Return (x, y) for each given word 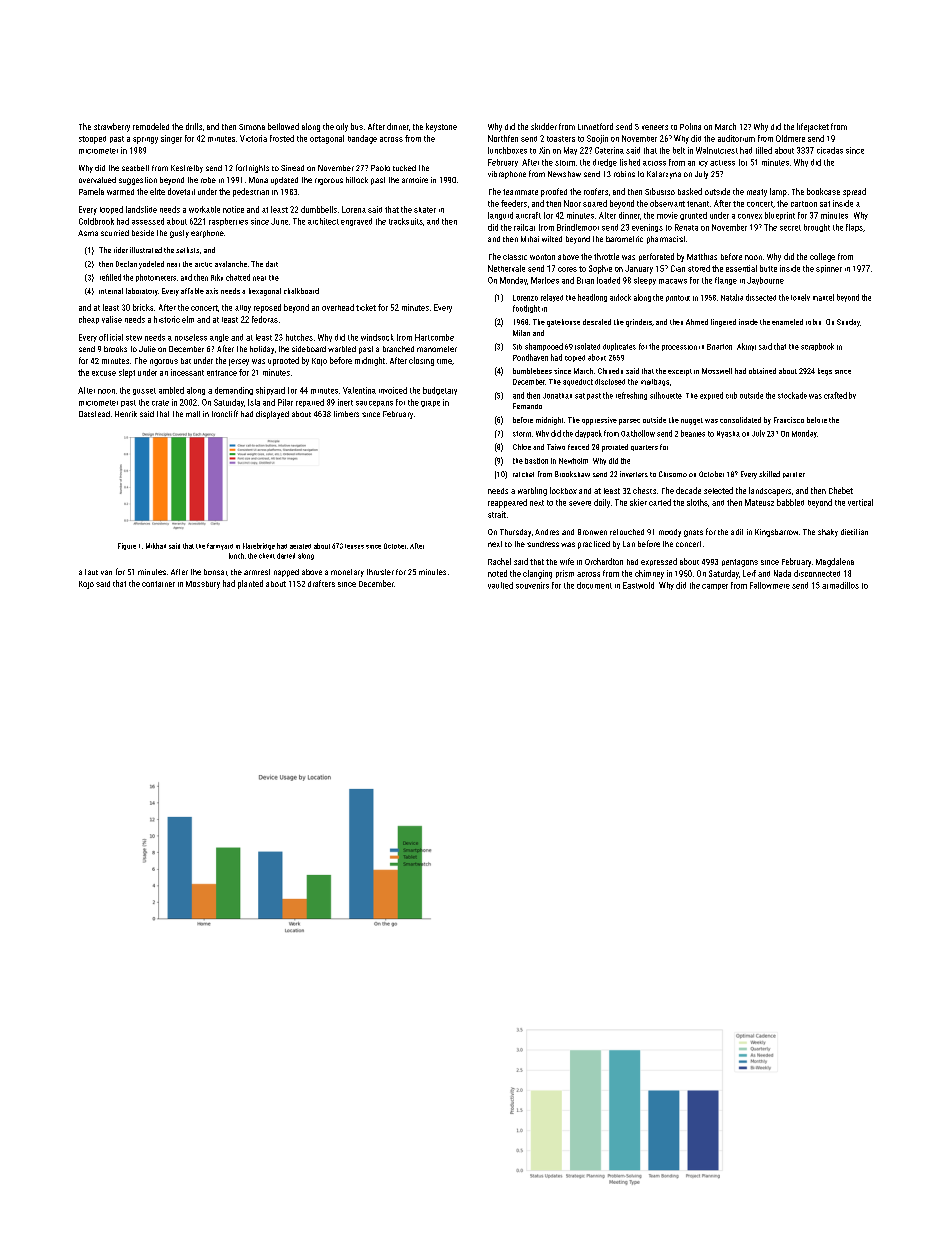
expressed (659, 562)
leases (354, 546)
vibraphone (507, 175)
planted (250, 584)
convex (750, 216)
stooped (92, 140)
